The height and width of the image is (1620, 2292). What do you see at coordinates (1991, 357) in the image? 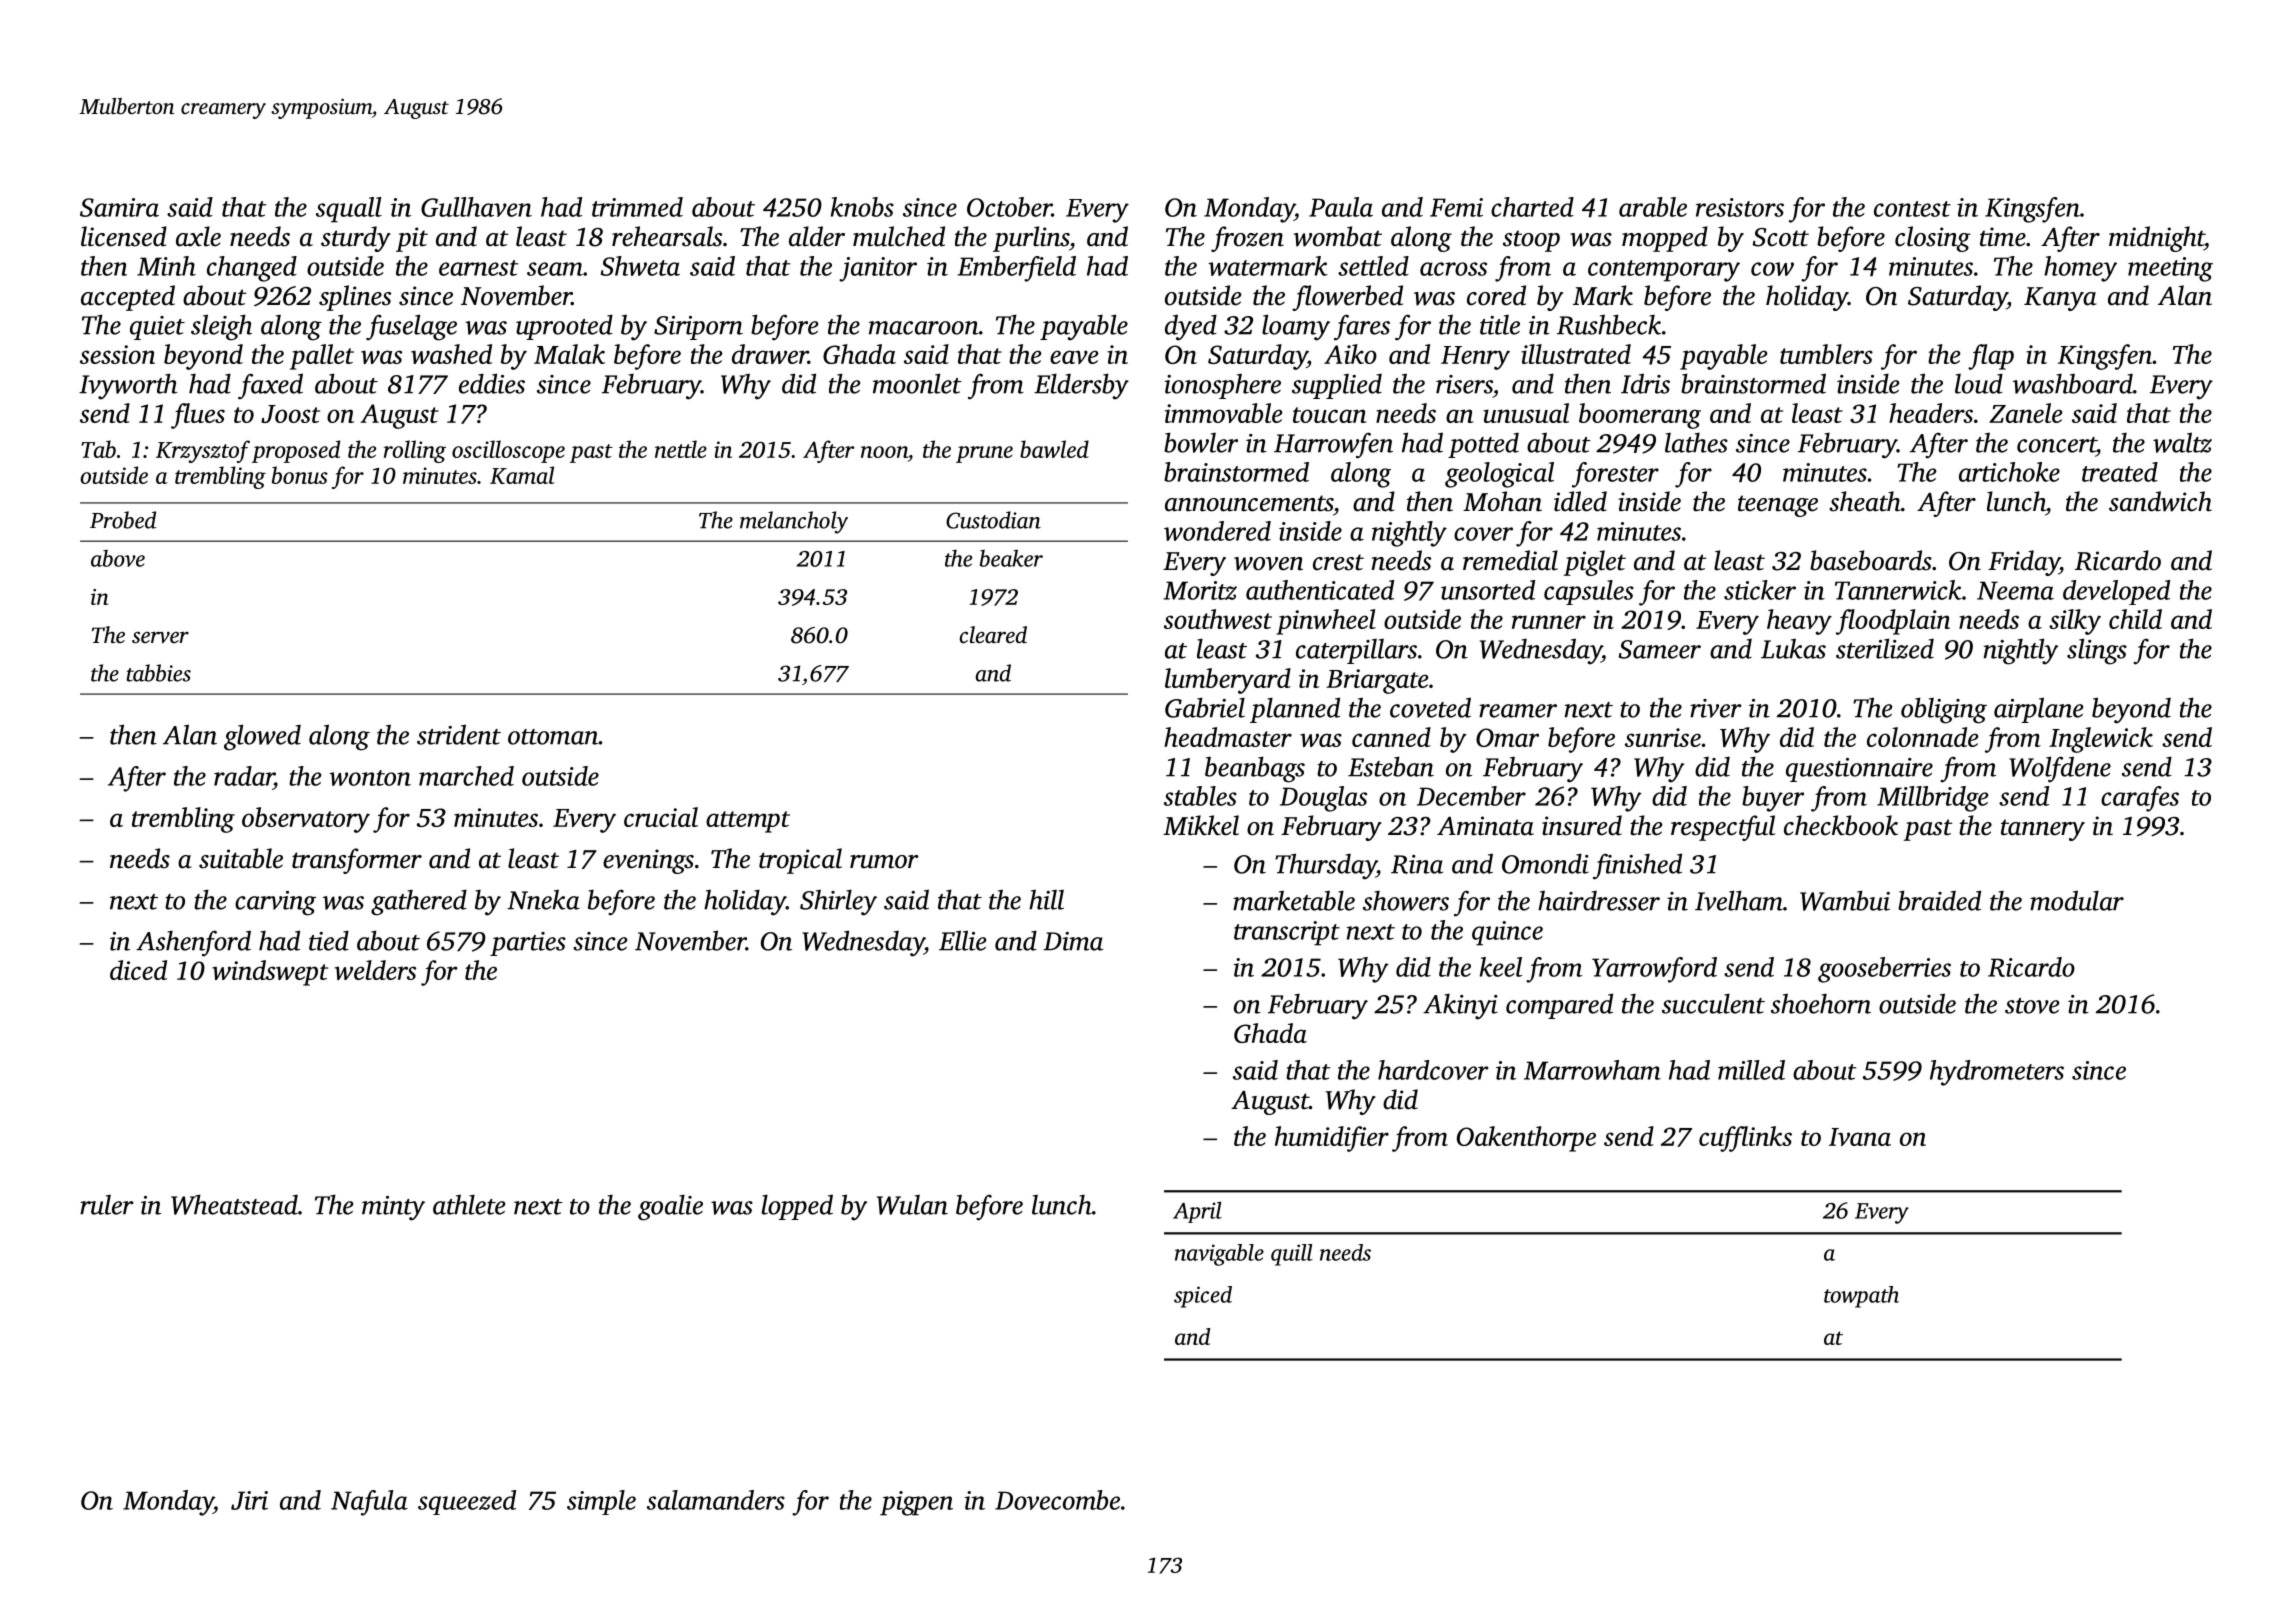
I see `flap` at bounding box center [1991, 357].
